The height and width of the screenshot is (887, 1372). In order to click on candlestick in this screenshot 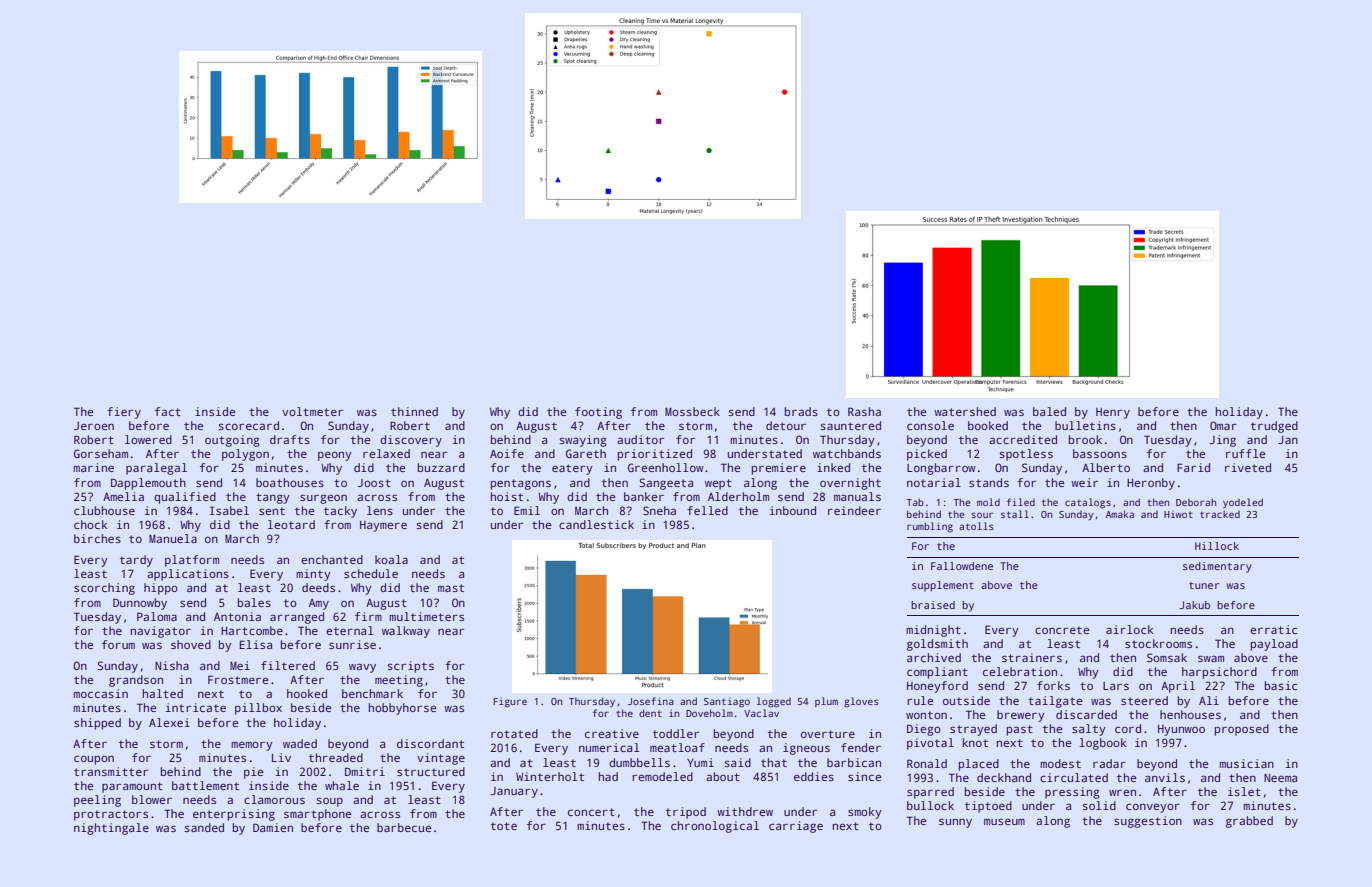, I will do `click(596, 524)`.
